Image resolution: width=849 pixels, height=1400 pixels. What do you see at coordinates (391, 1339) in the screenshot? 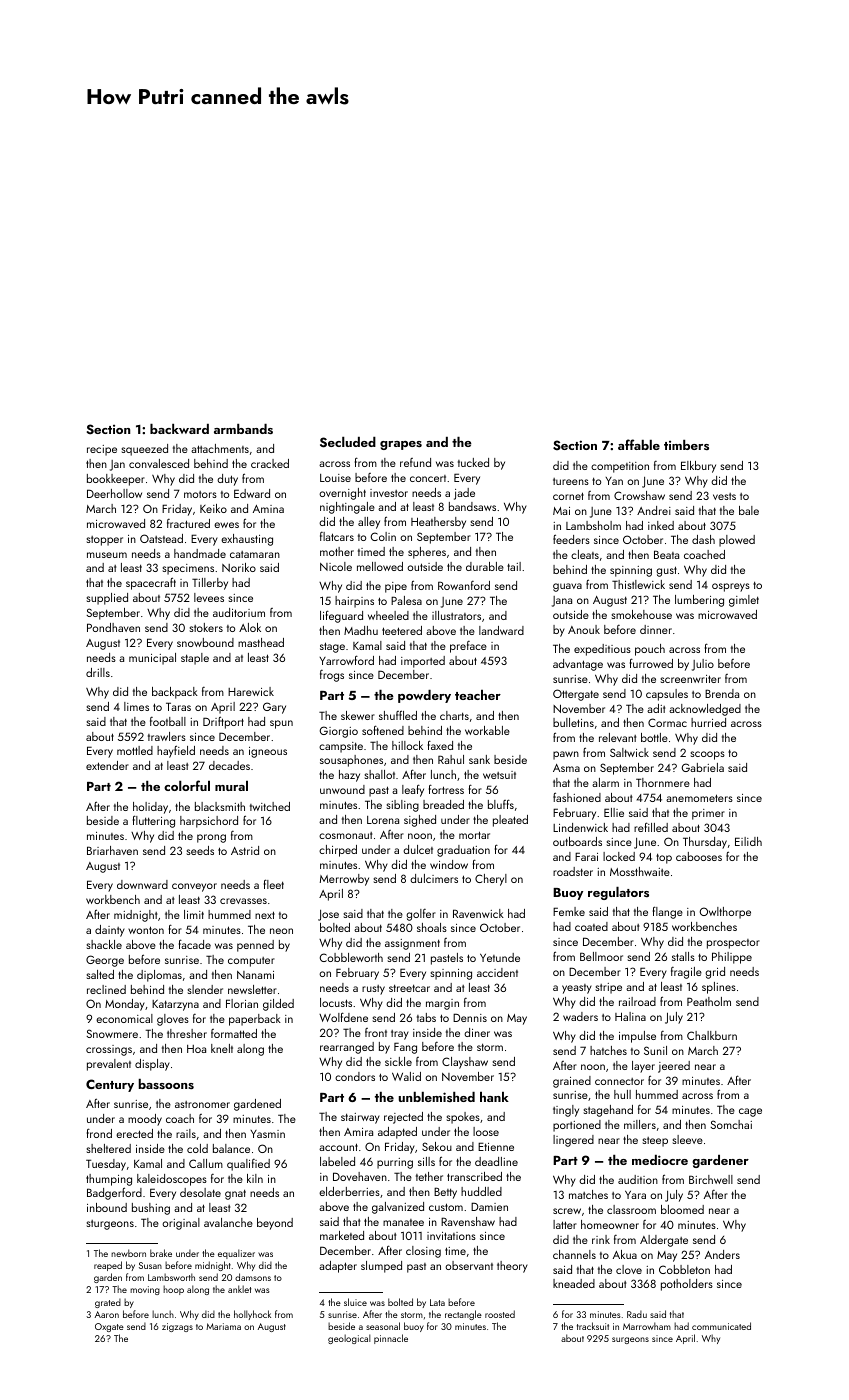
I see `pinnacle` at bounding box center [391, 1339].
